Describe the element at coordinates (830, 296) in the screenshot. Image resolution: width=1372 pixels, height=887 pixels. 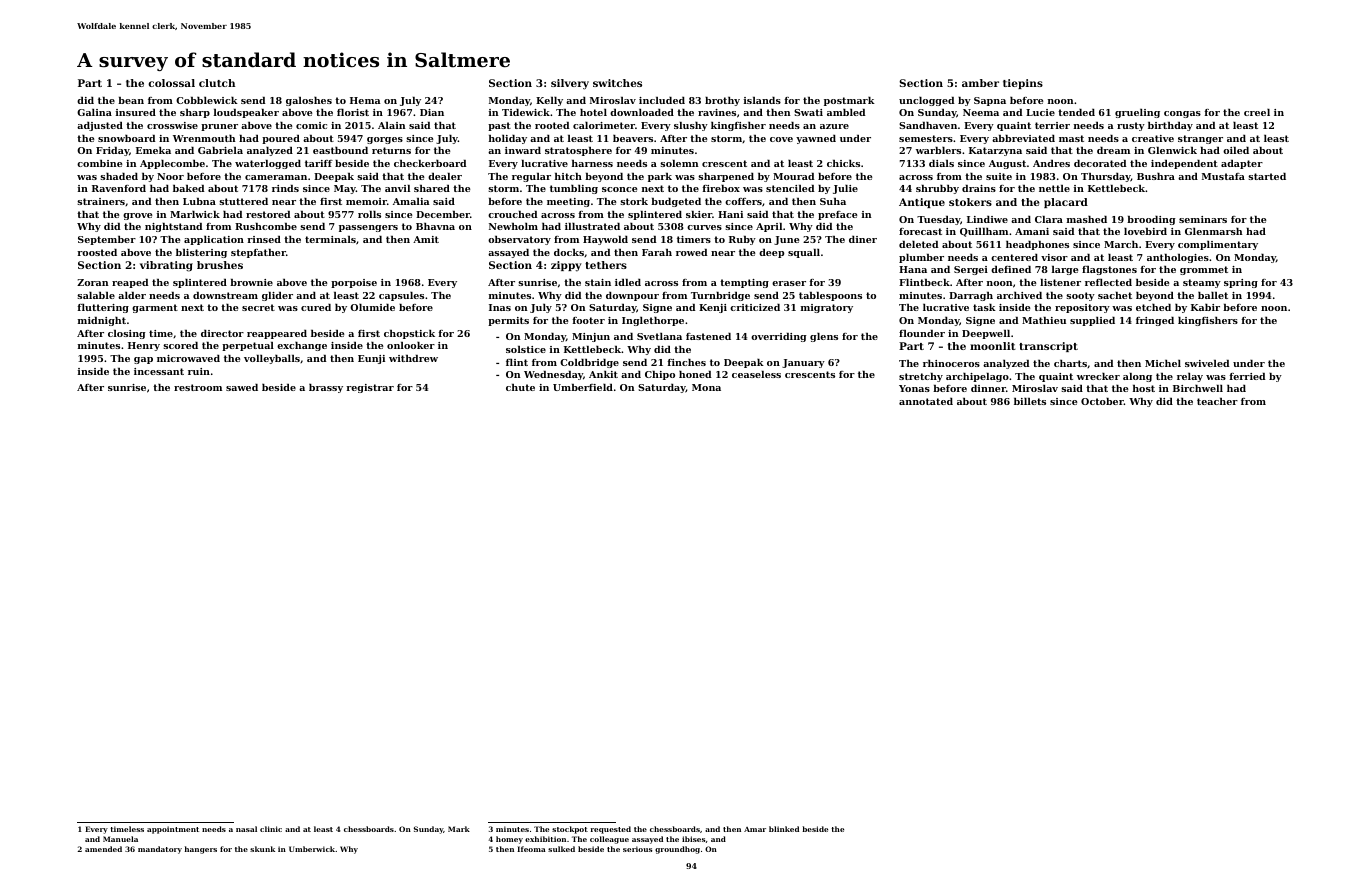
I see `tablespoons` at that location.
